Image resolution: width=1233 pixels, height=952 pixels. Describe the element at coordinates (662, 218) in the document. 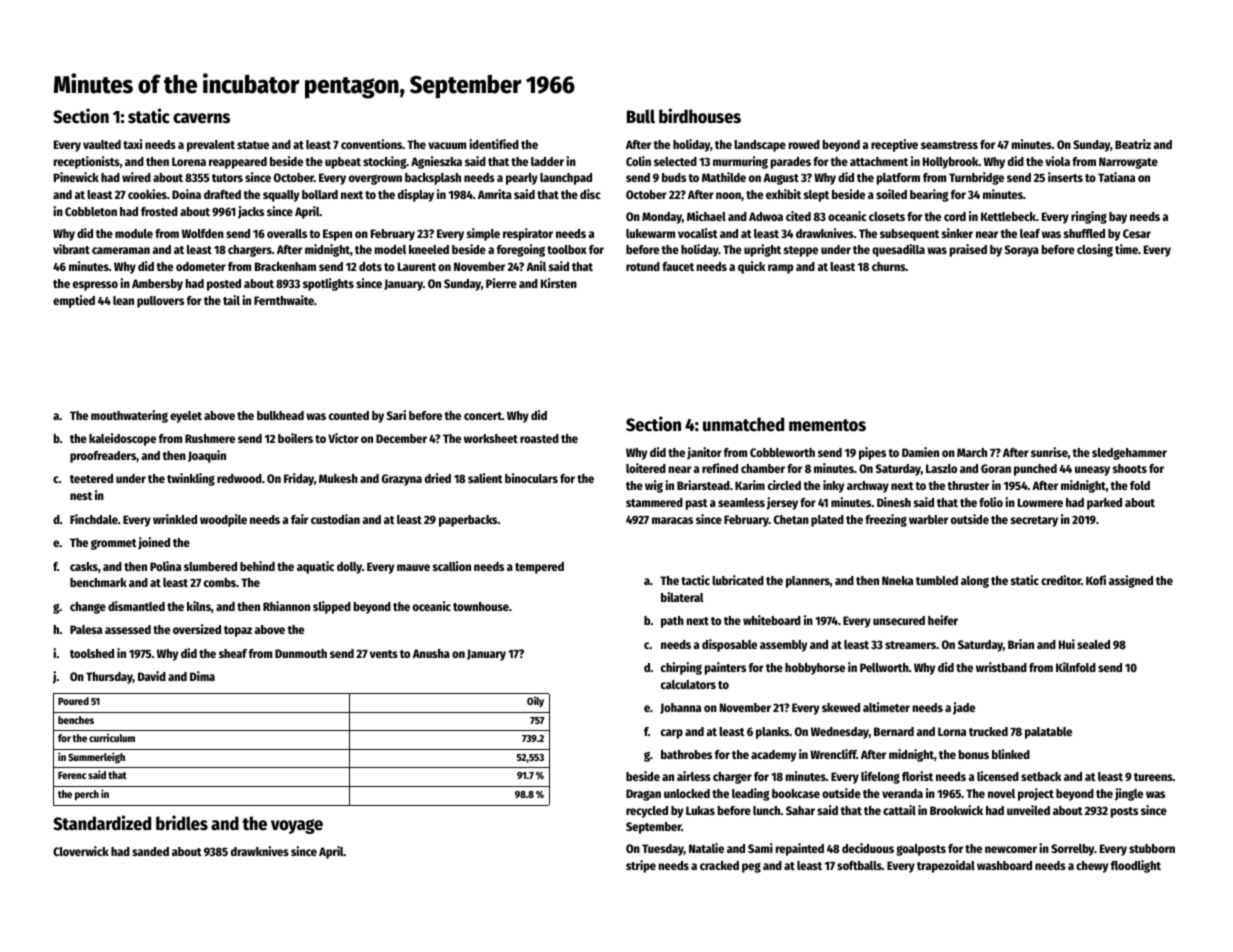

I see `Monday` at that location.
